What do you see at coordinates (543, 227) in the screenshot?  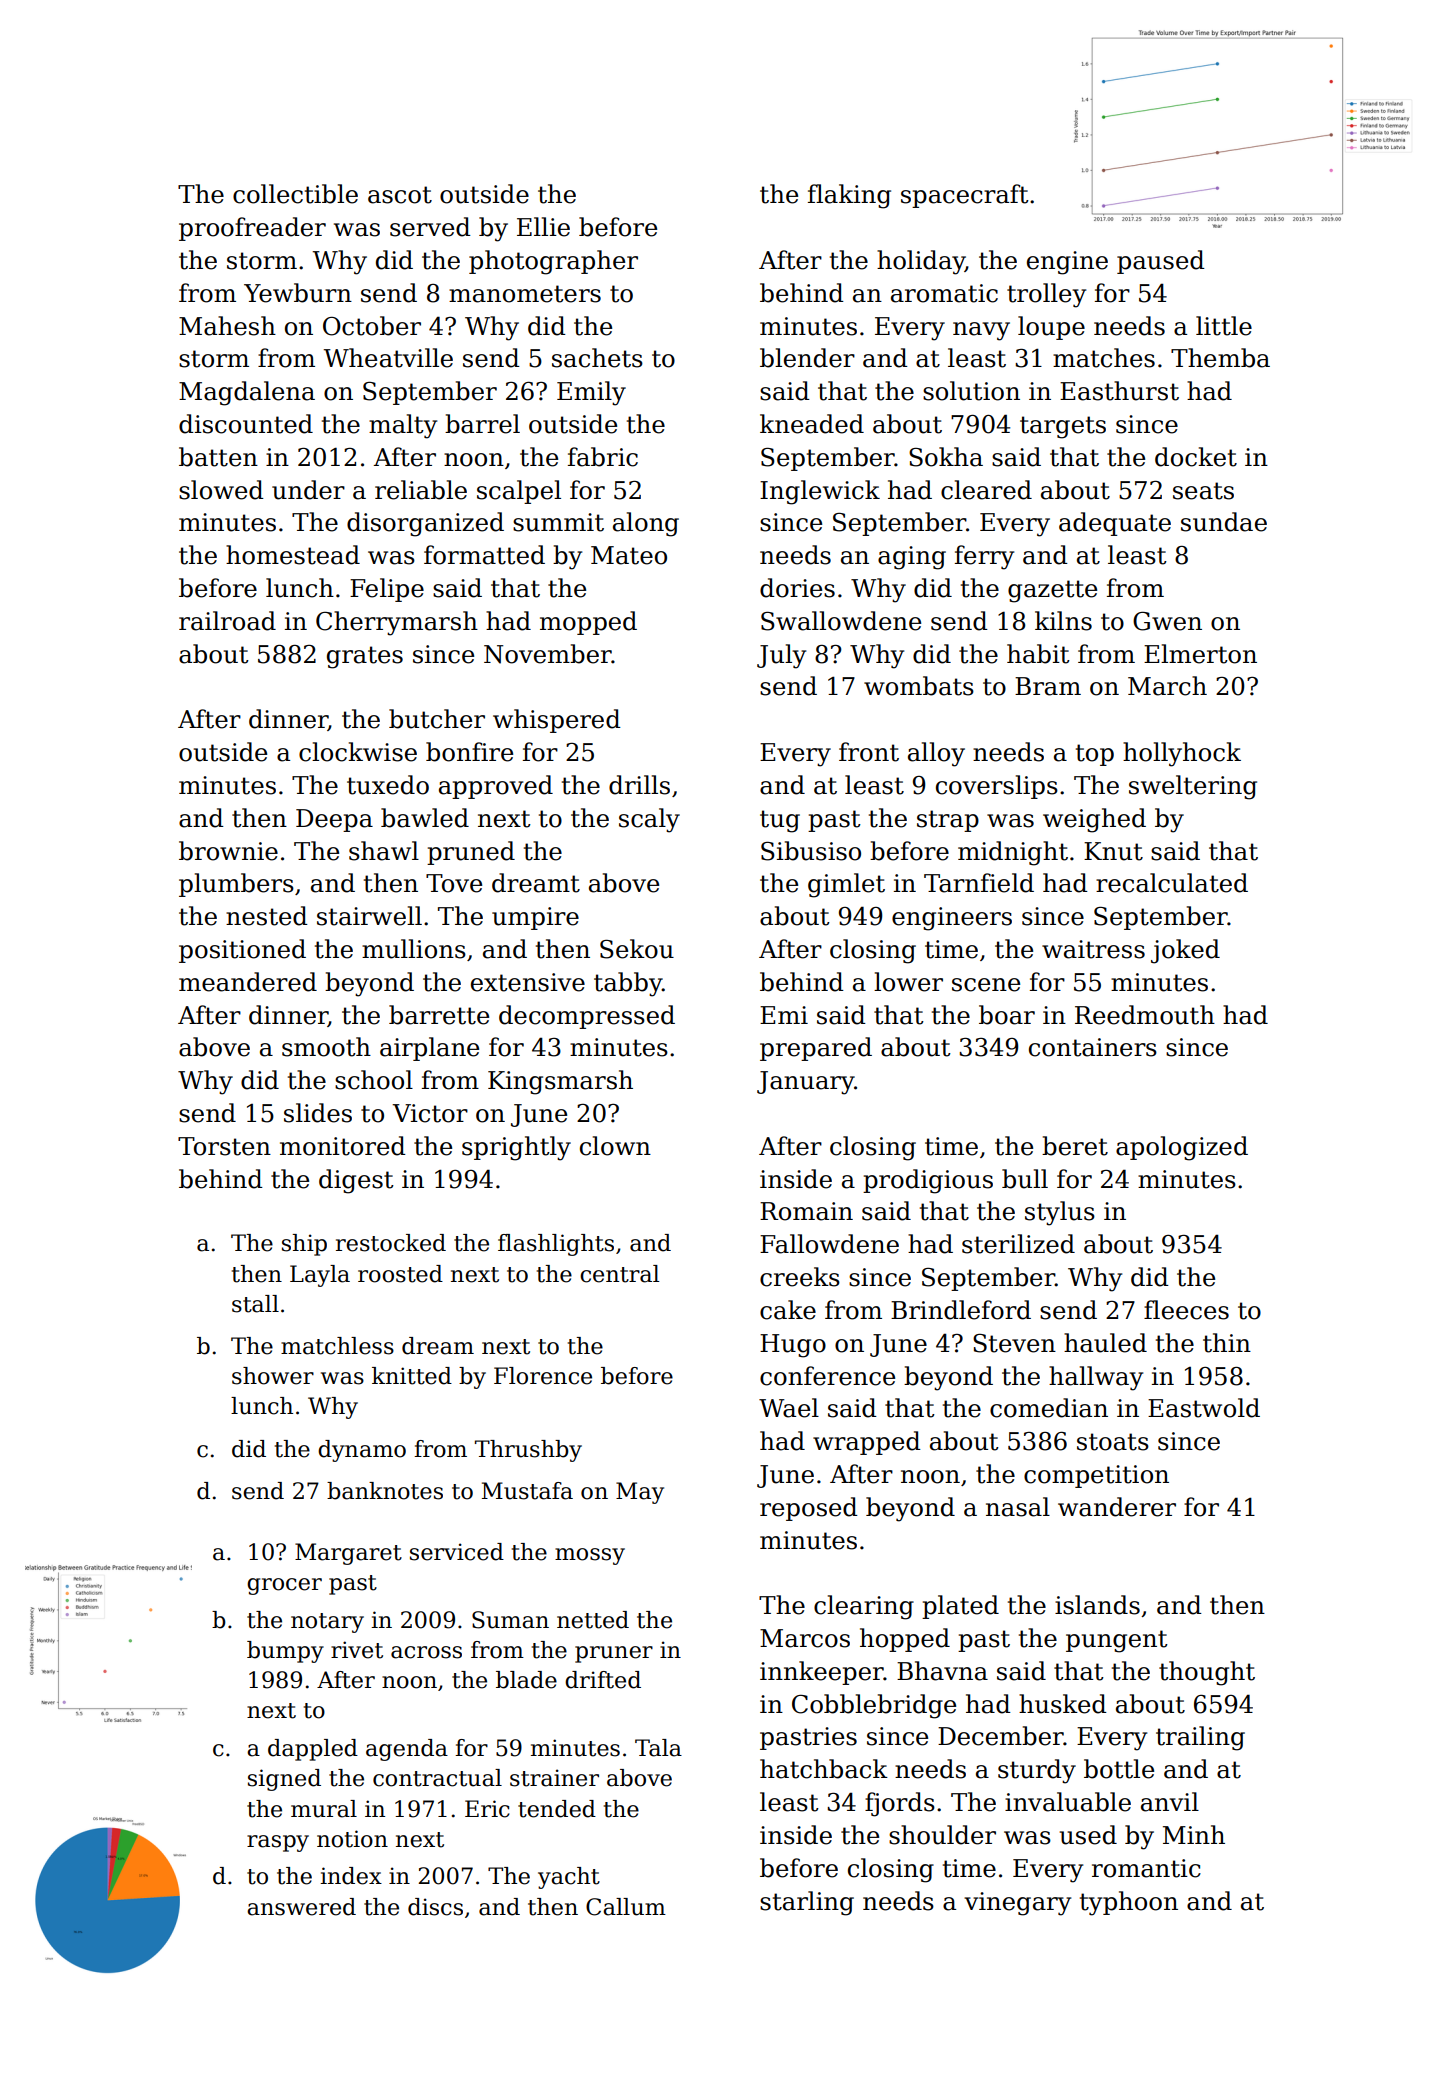 I see `Ellie` at bounding box center [543, 227].
